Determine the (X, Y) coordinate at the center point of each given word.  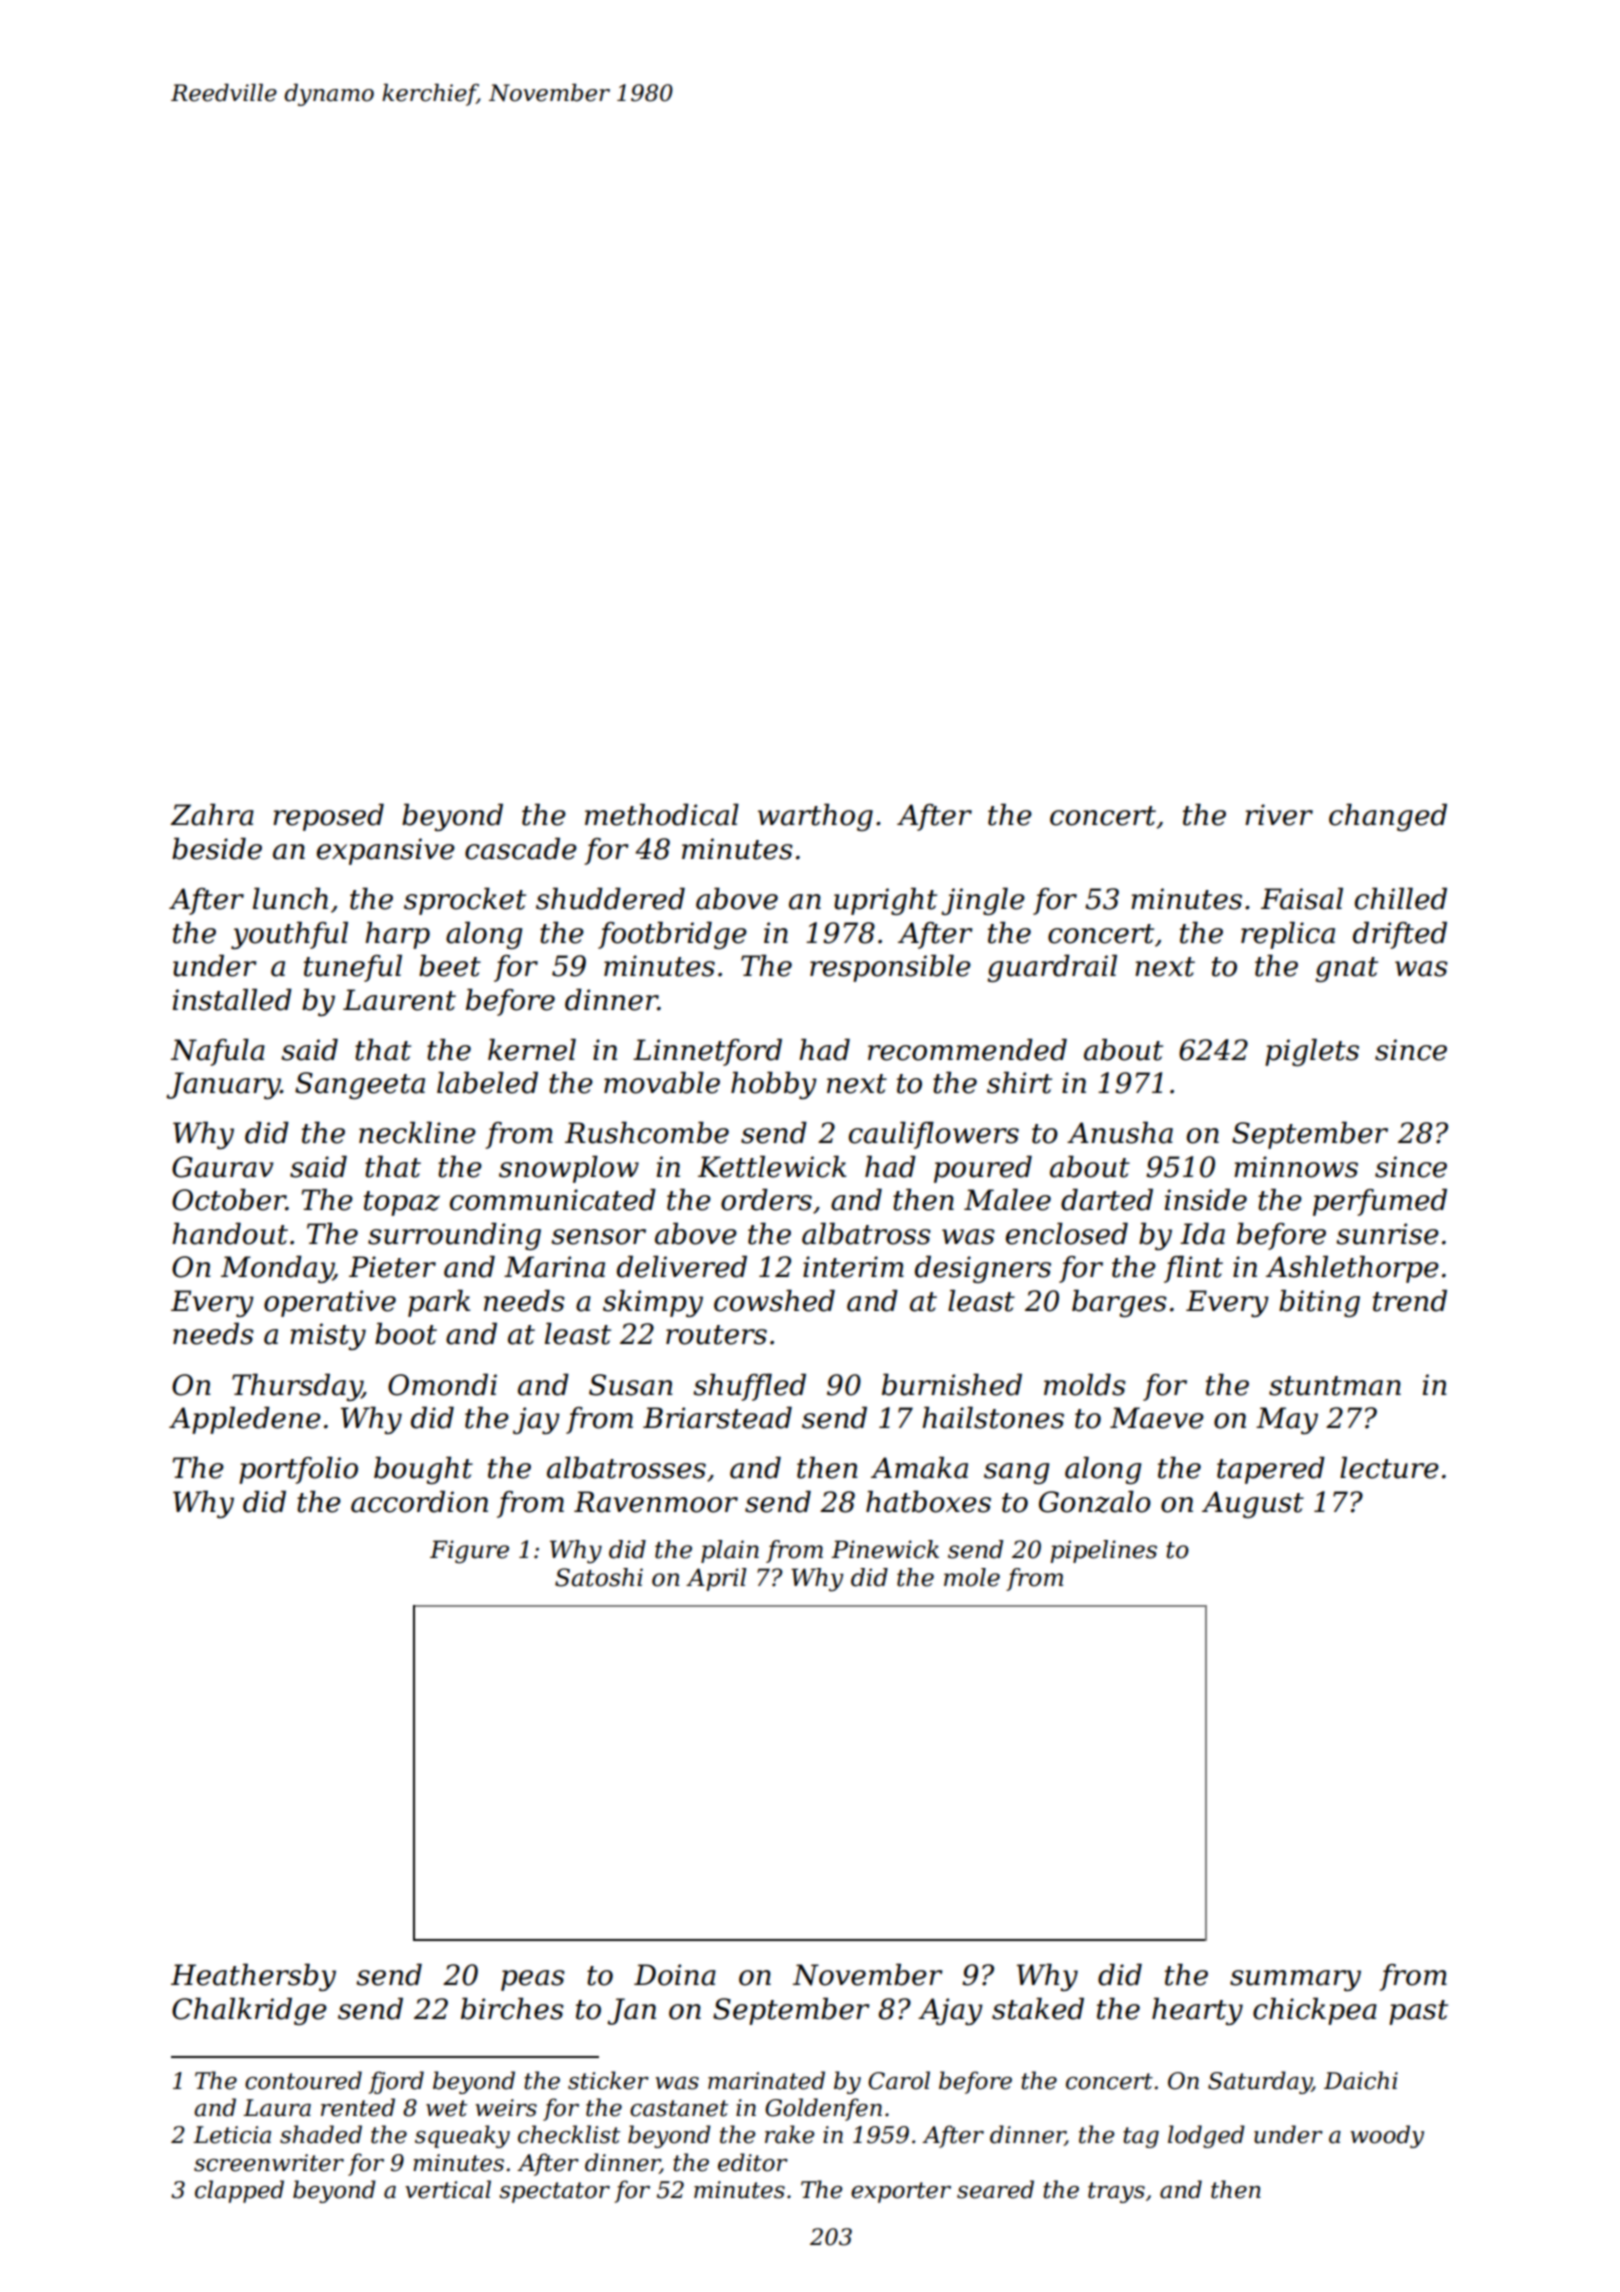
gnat (1346, 969)
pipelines (1103, 1551)
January (223, 1085)
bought (423, 1470)
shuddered (610, 899)
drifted (1400, 935)
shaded (321, 2134)
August (1253, 1504)
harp (397, 935)
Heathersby (253, 1977)
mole (972, 1577)
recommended (967, 1050)
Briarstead (717, 1418)
